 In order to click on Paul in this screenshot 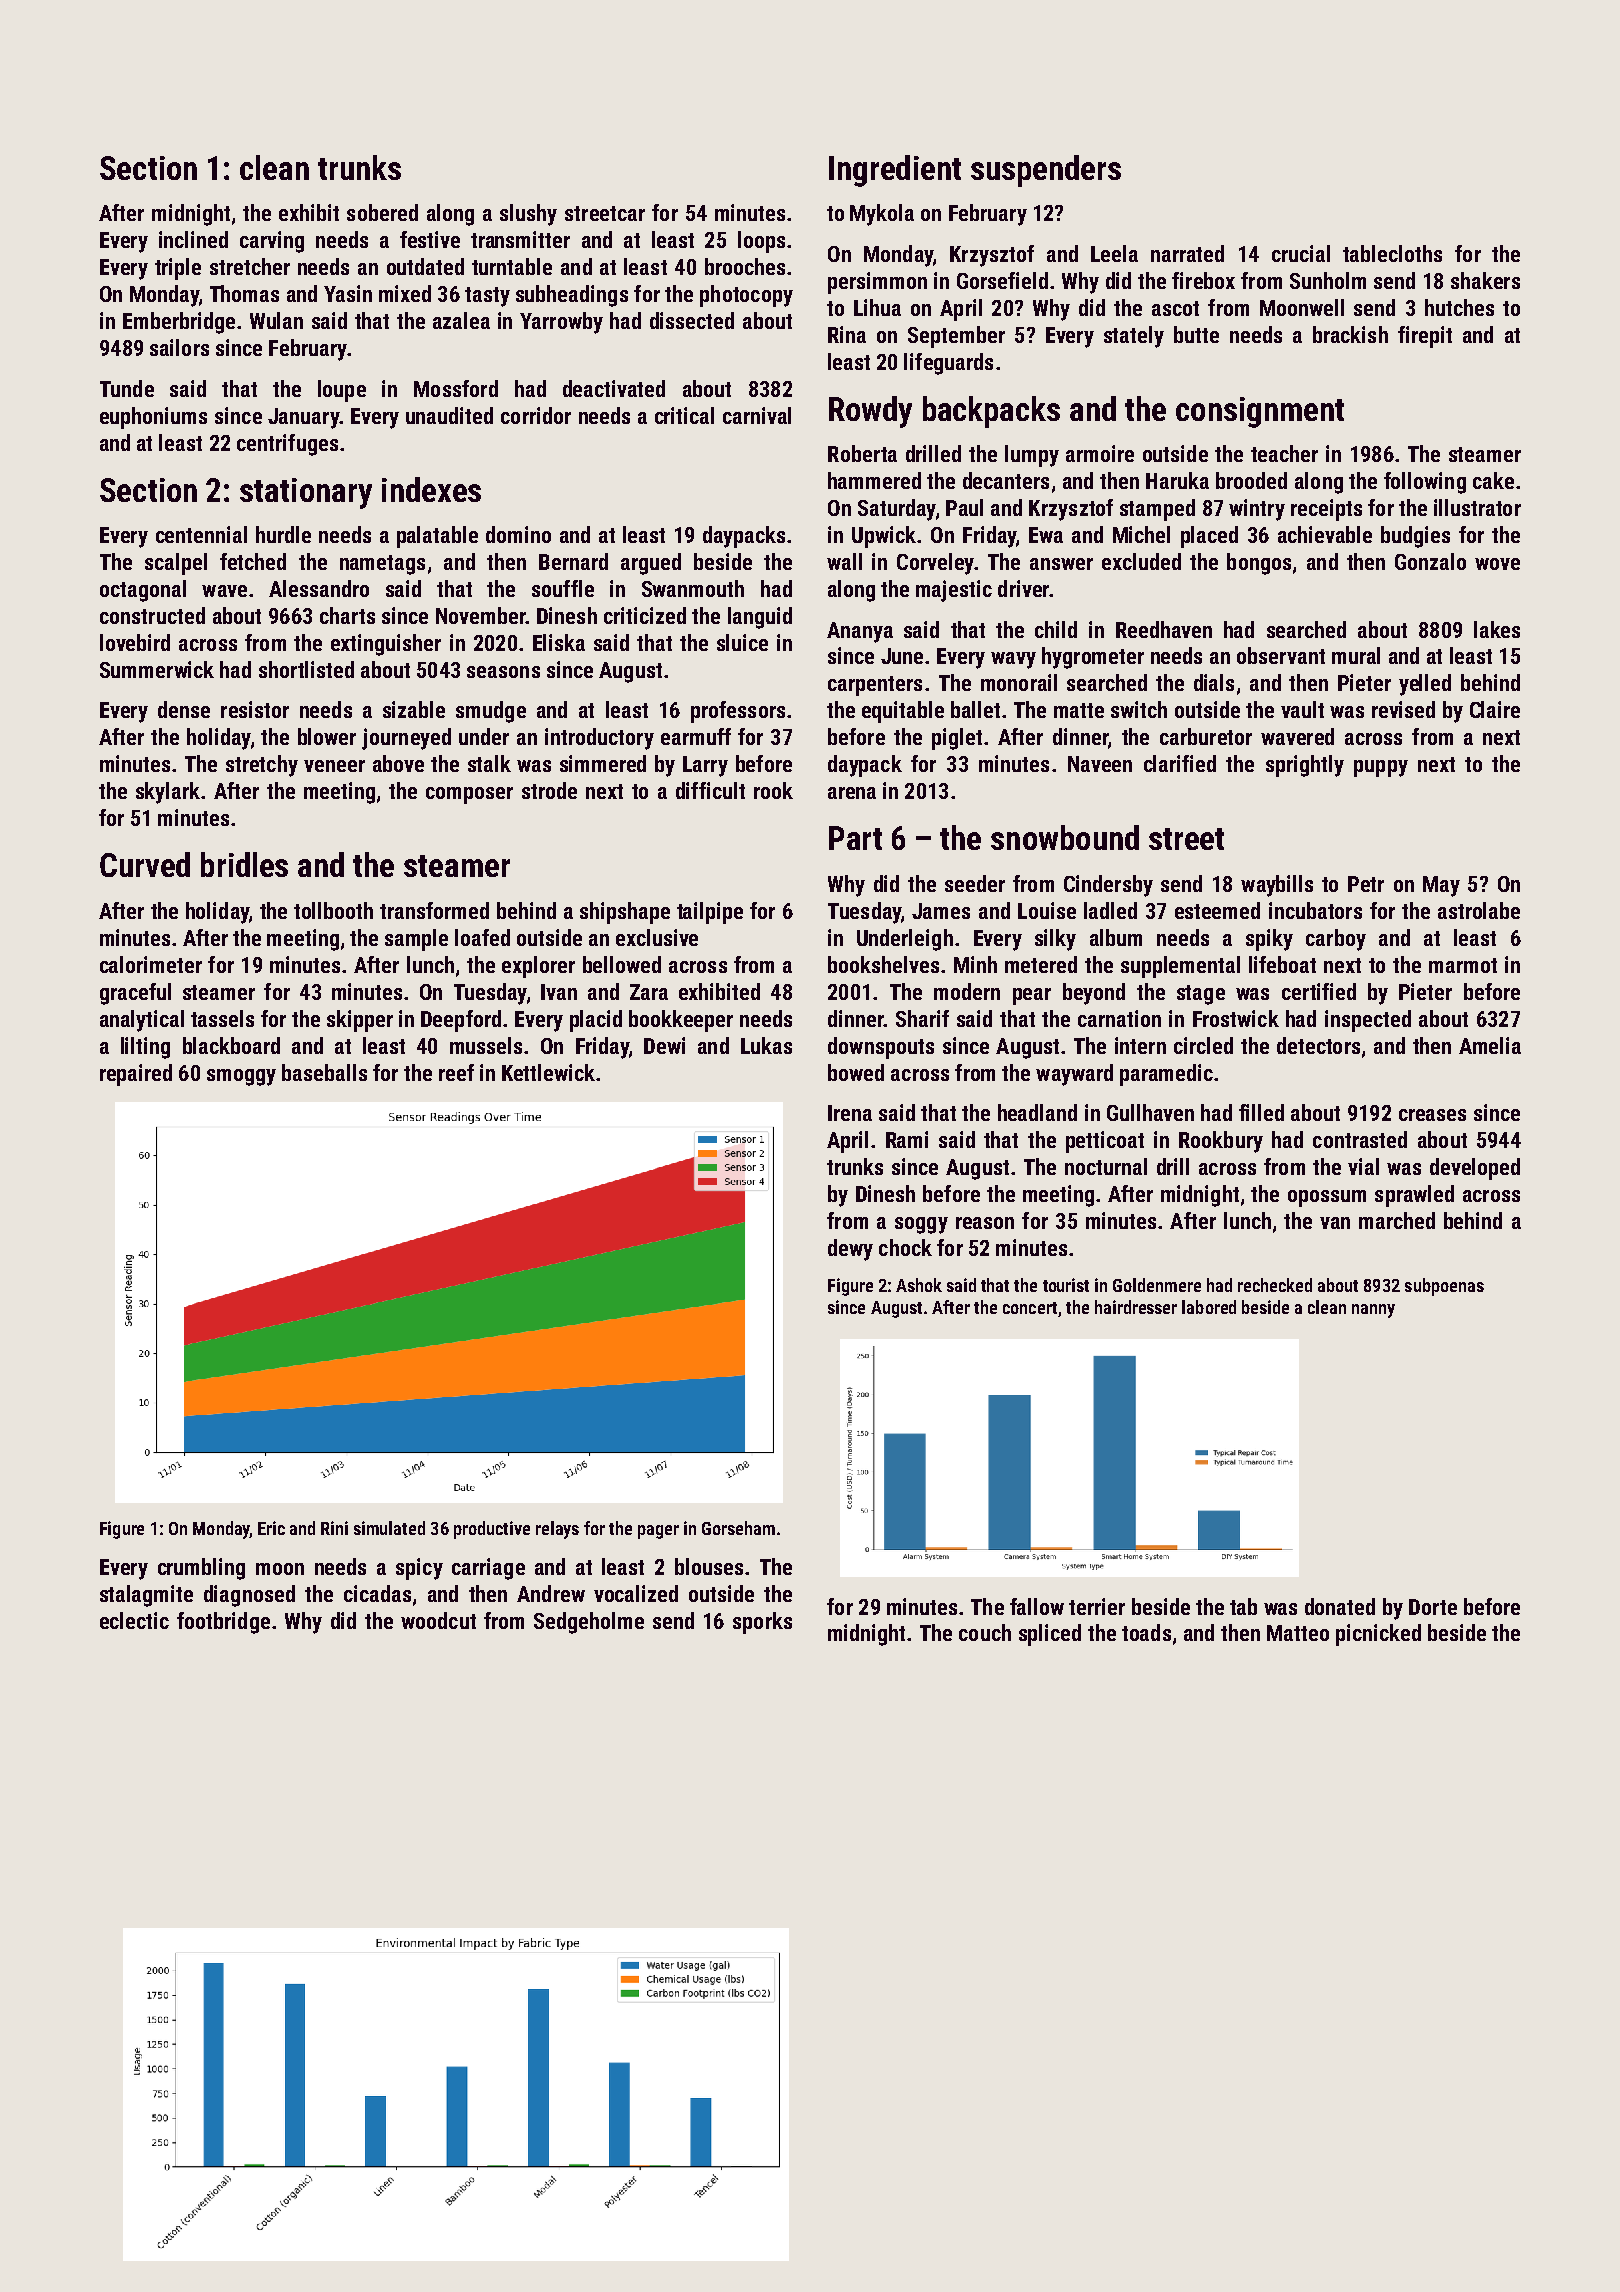, I will do `click(964, 507)`.
